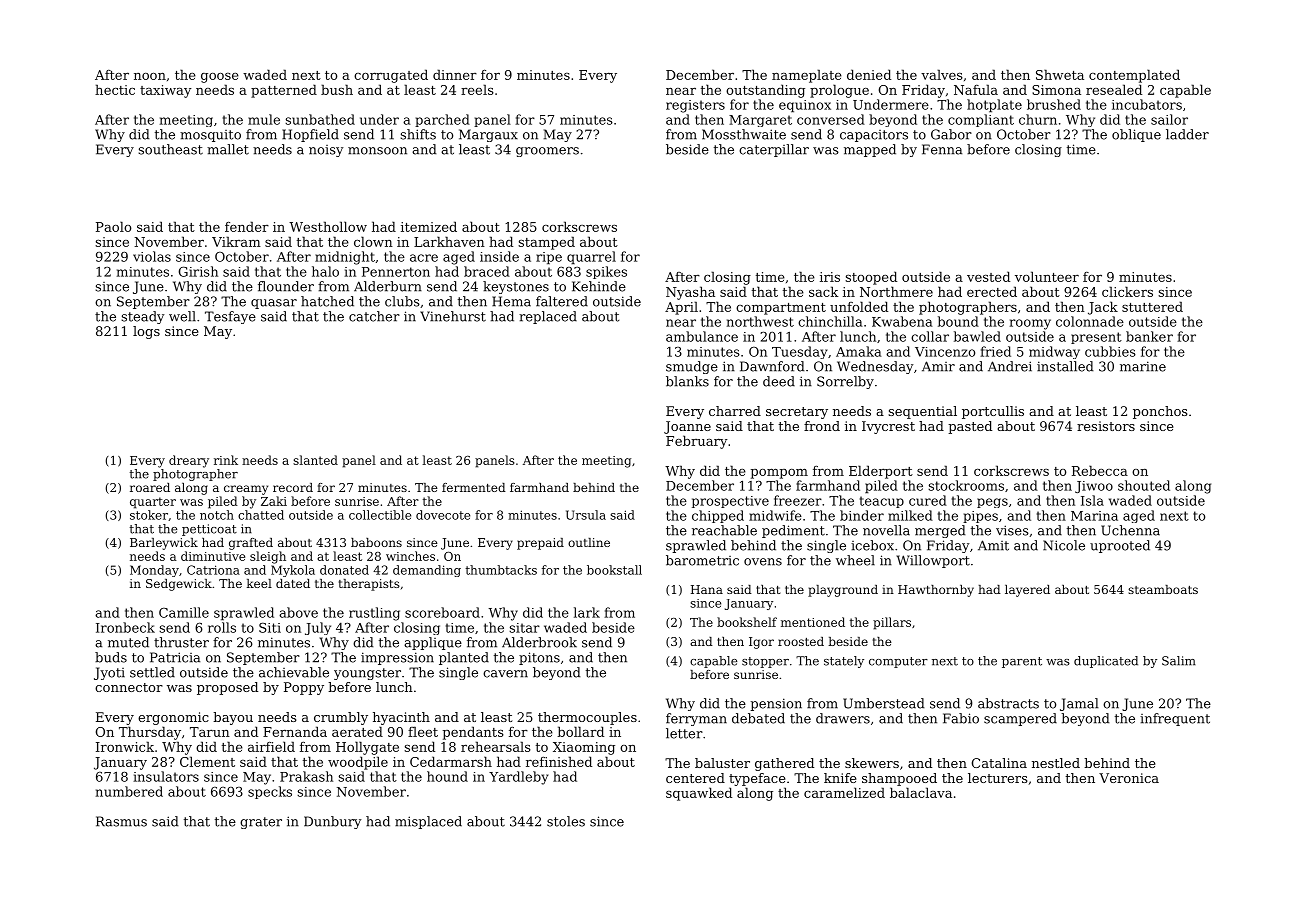  Describe the element at coordinates (681, 308) in the screenshot. I see `April` at that location.
